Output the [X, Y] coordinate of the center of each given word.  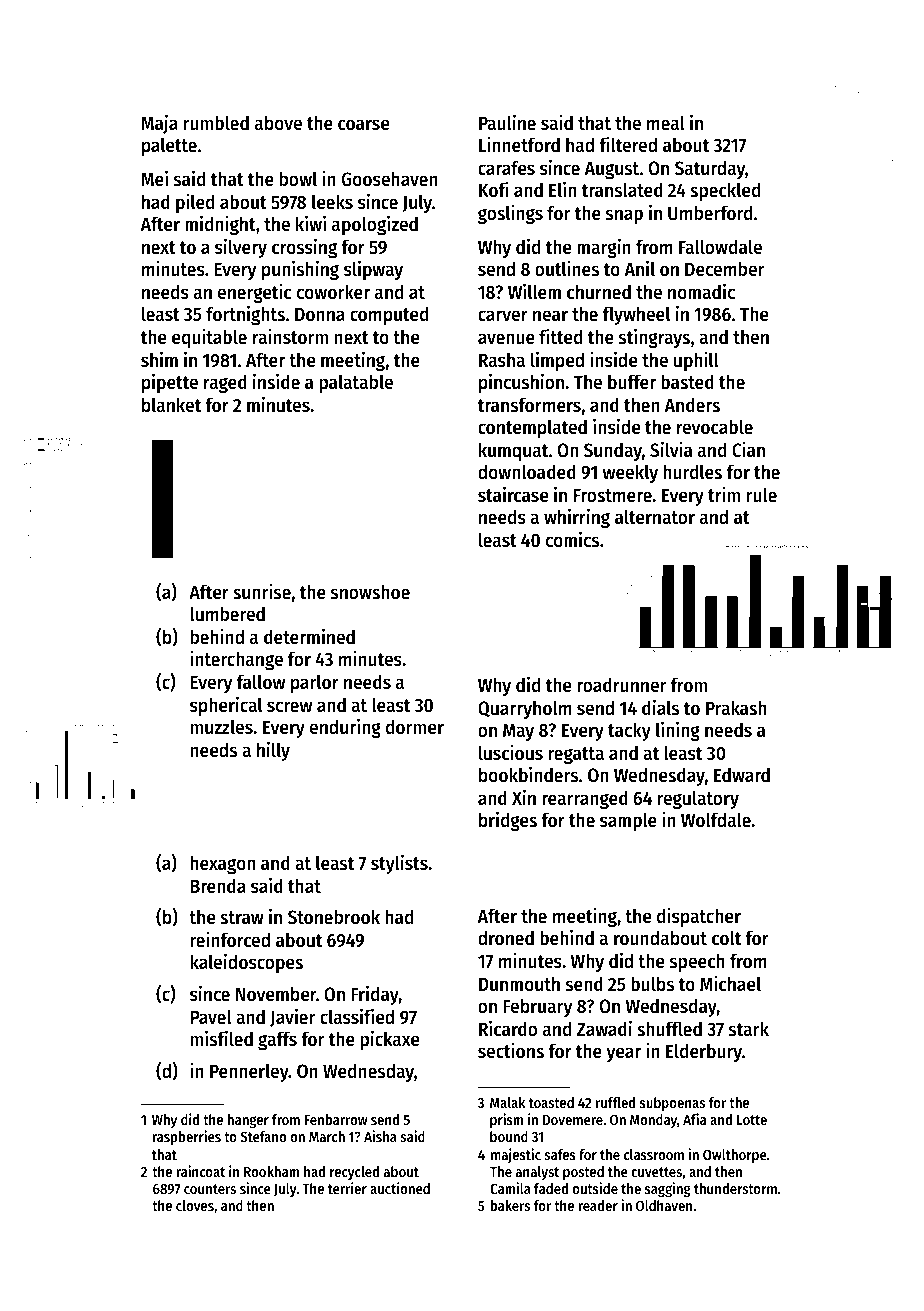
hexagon [223, 864]
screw [289, 707]
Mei [154, 178]
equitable [209, 338]
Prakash [736, 707]
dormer [415, 727]
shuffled [669, 1028]
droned [506, 938]
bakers [510, 1205]
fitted [560, 337]
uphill [696, 361]
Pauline [507, 122]
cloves [195, 1205]
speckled [725, 191]
